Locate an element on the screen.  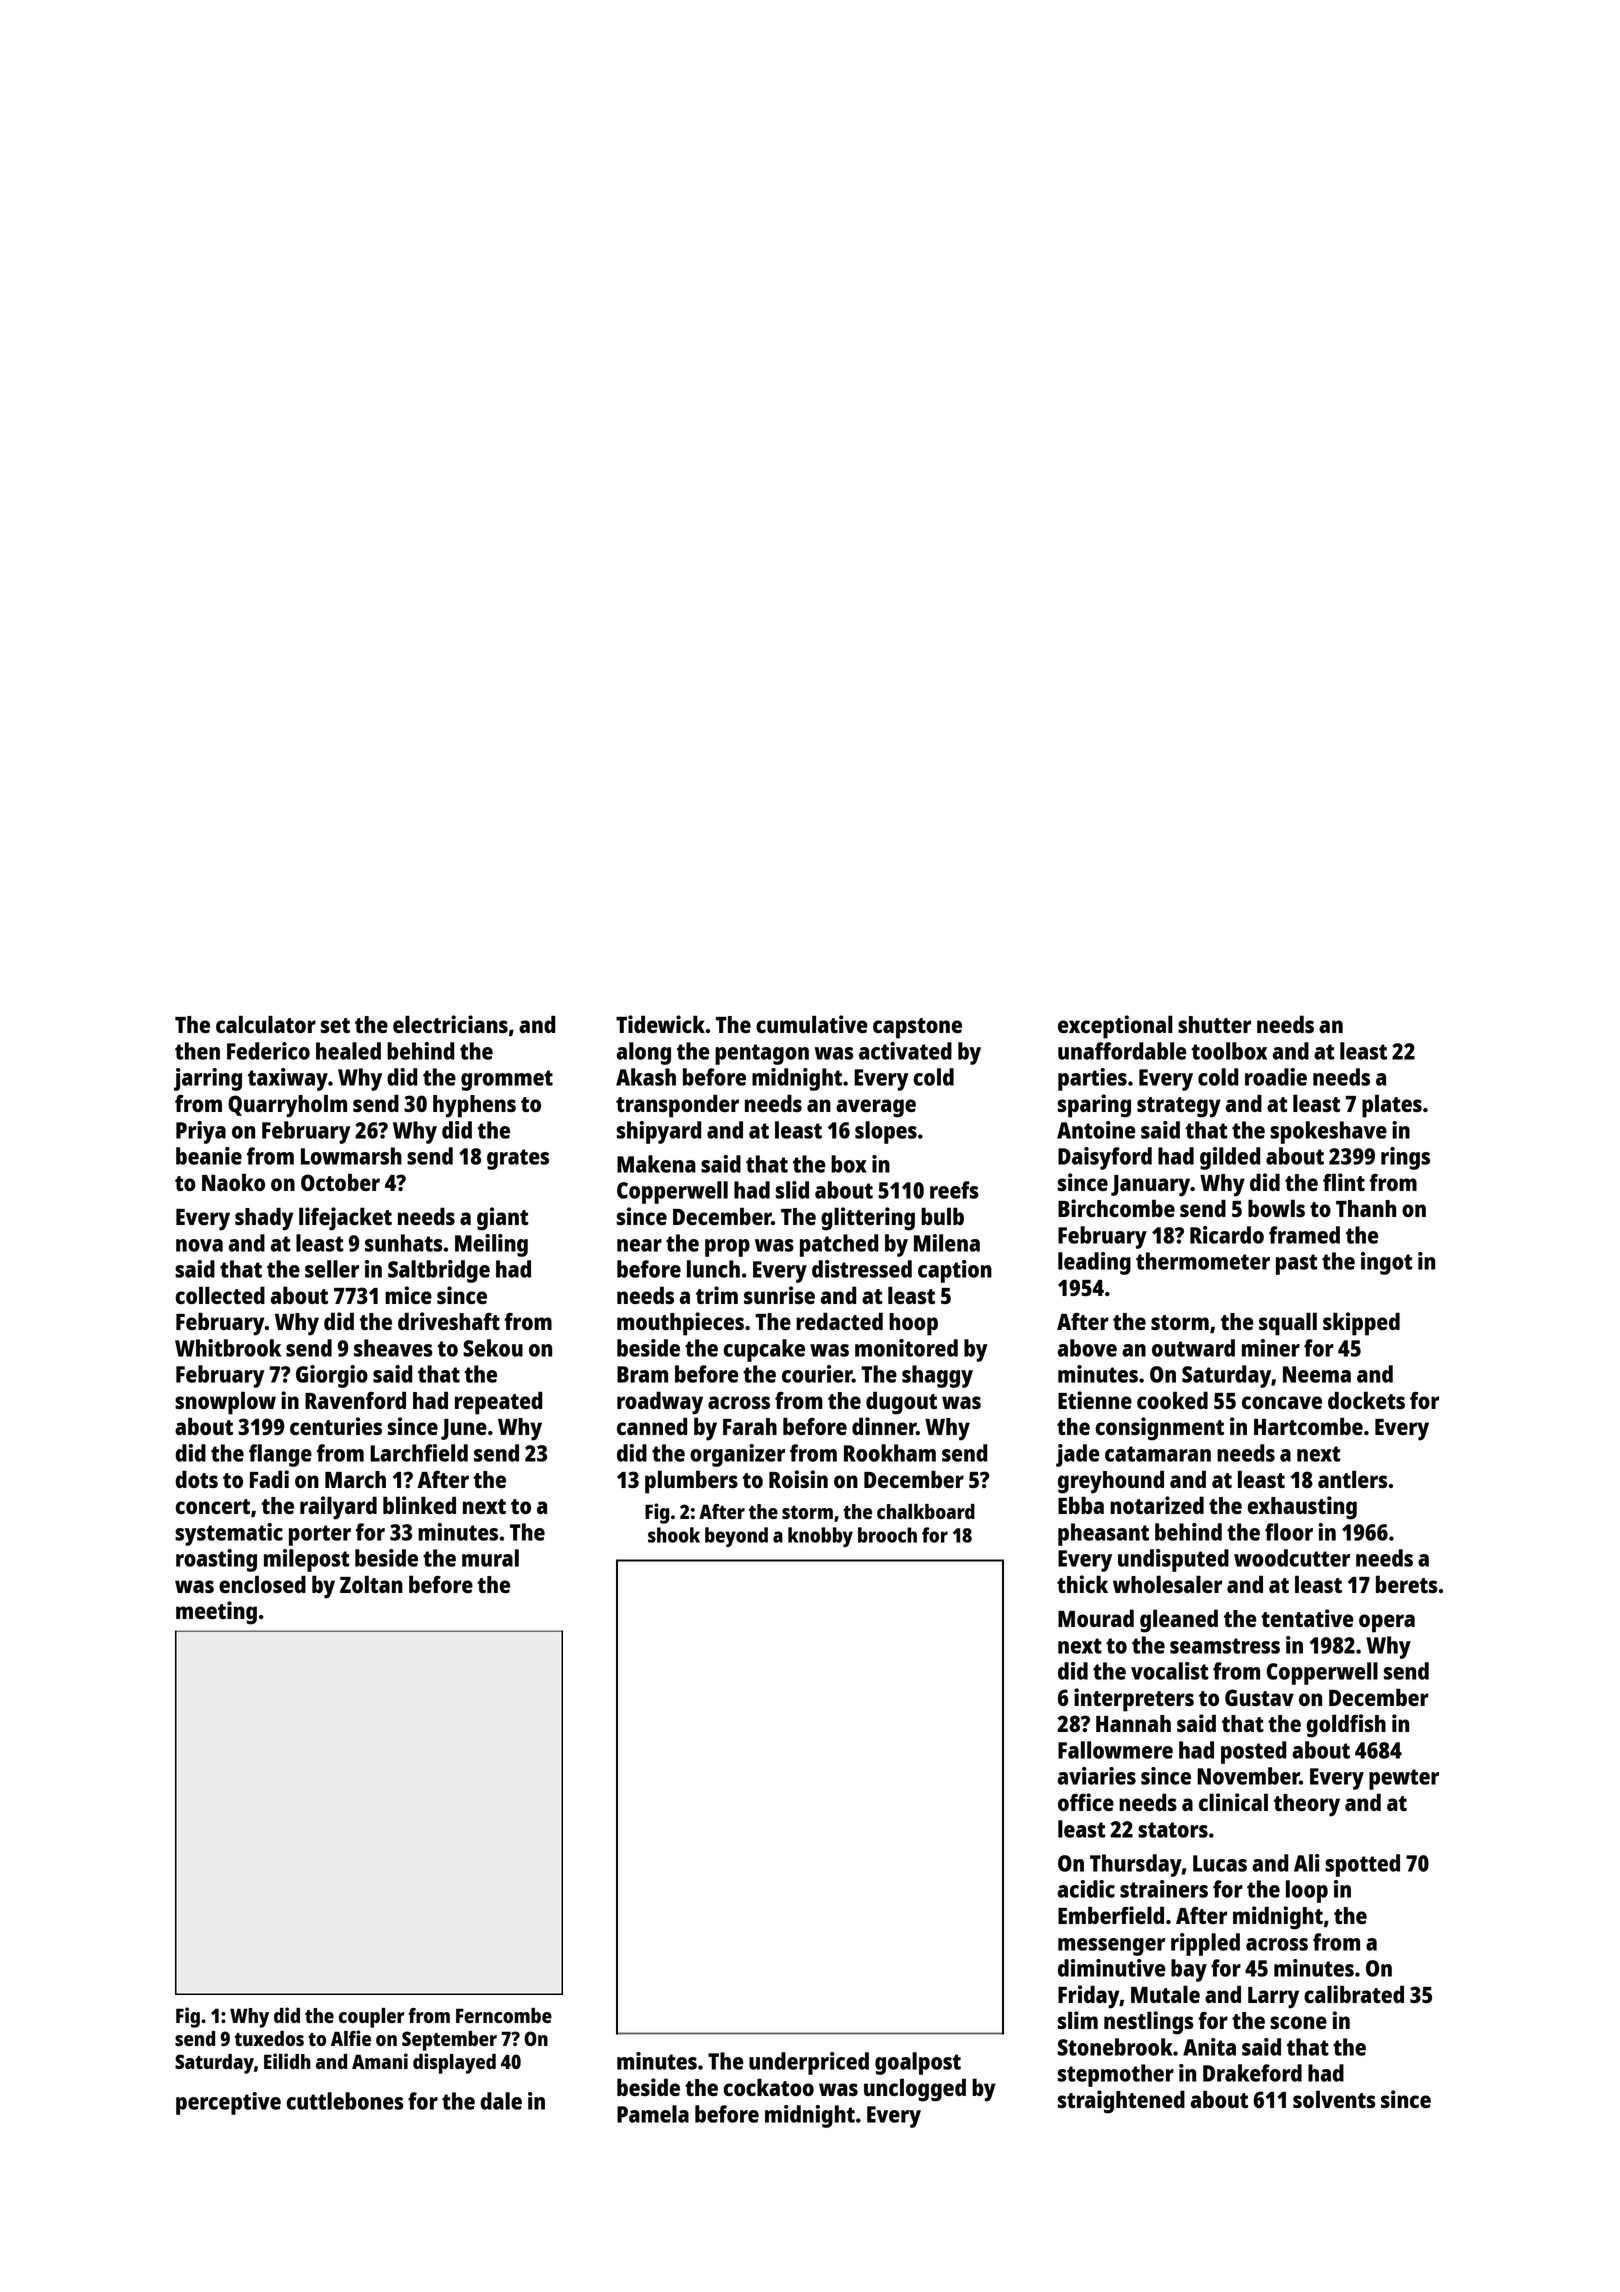
unclogged is located at coordinates (915, 2090).
